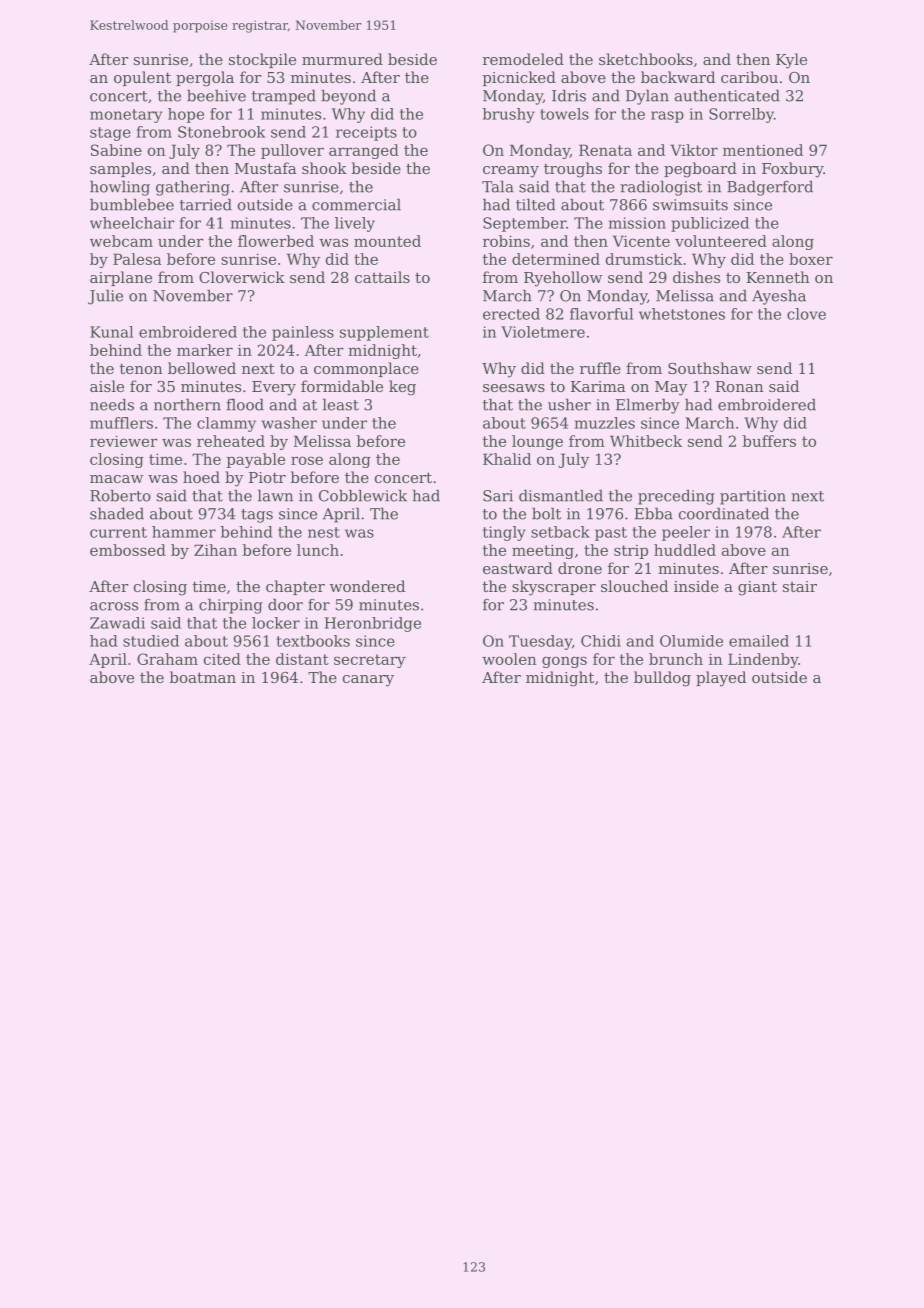 Image resolution: width=924 pixels, height=1308 pixels. I want to click on commonplace, so click(366, 369).
